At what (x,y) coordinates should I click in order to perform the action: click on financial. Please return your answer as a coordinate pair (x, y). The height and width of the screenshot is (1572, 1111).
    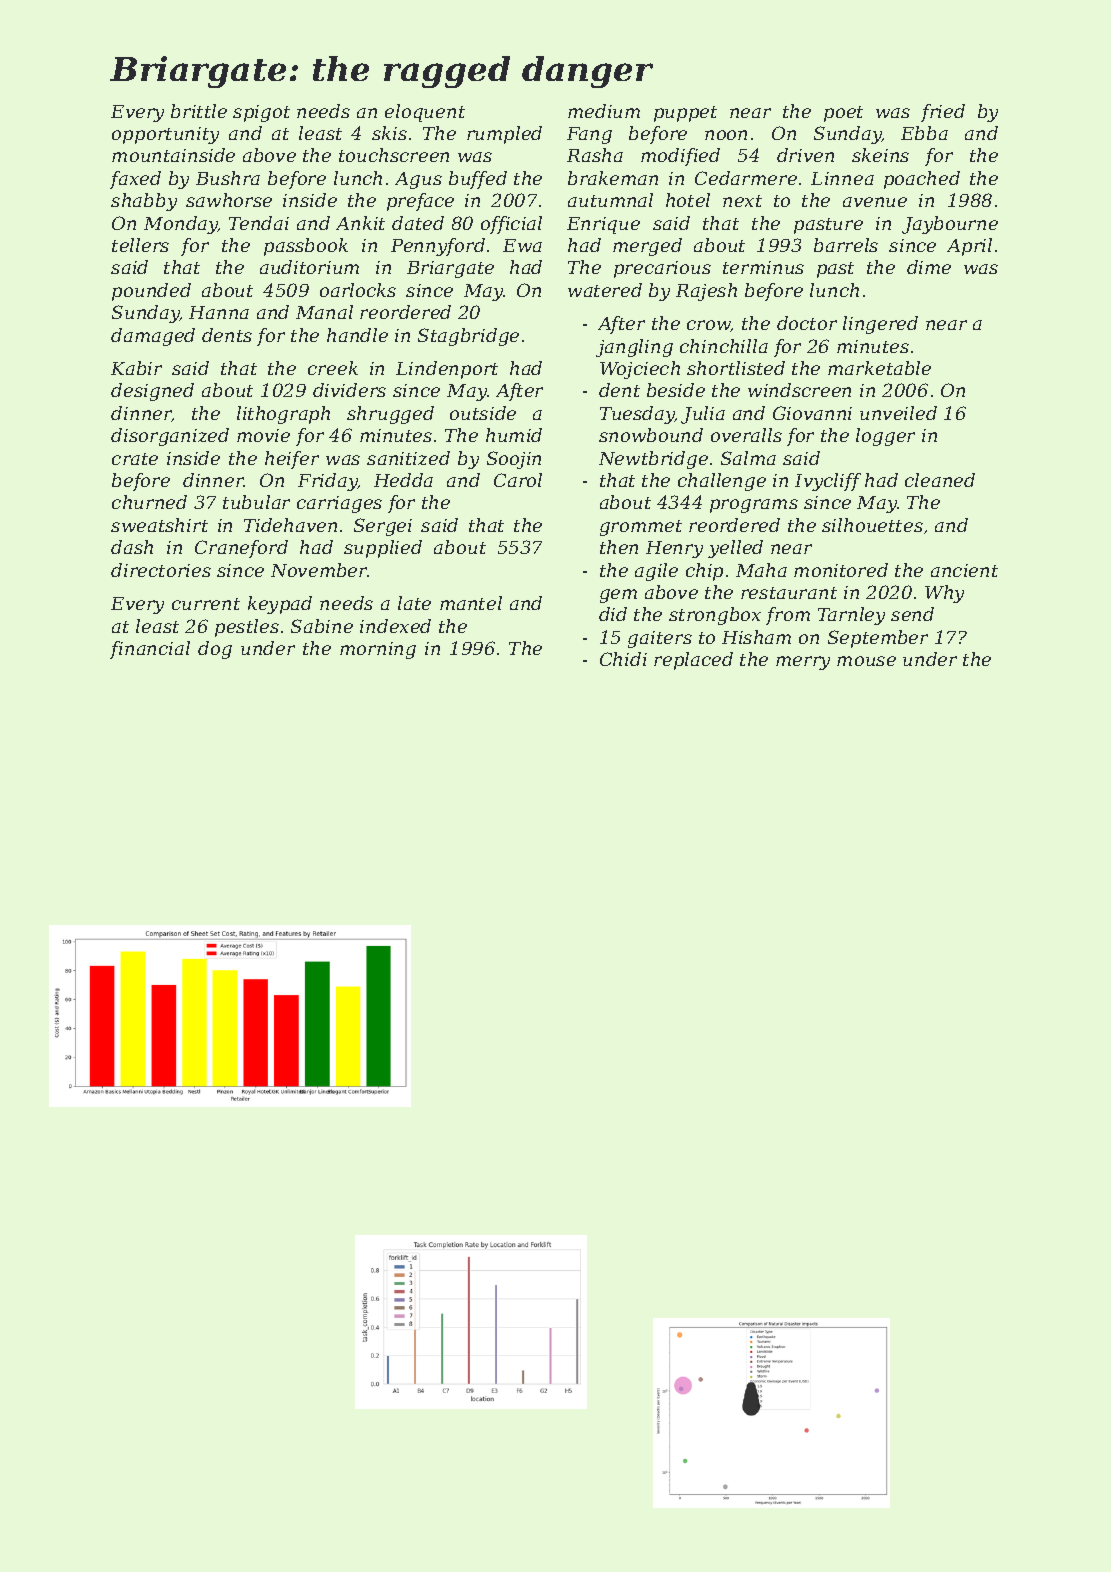
    Looking at the image, I should click on (150, 650).
